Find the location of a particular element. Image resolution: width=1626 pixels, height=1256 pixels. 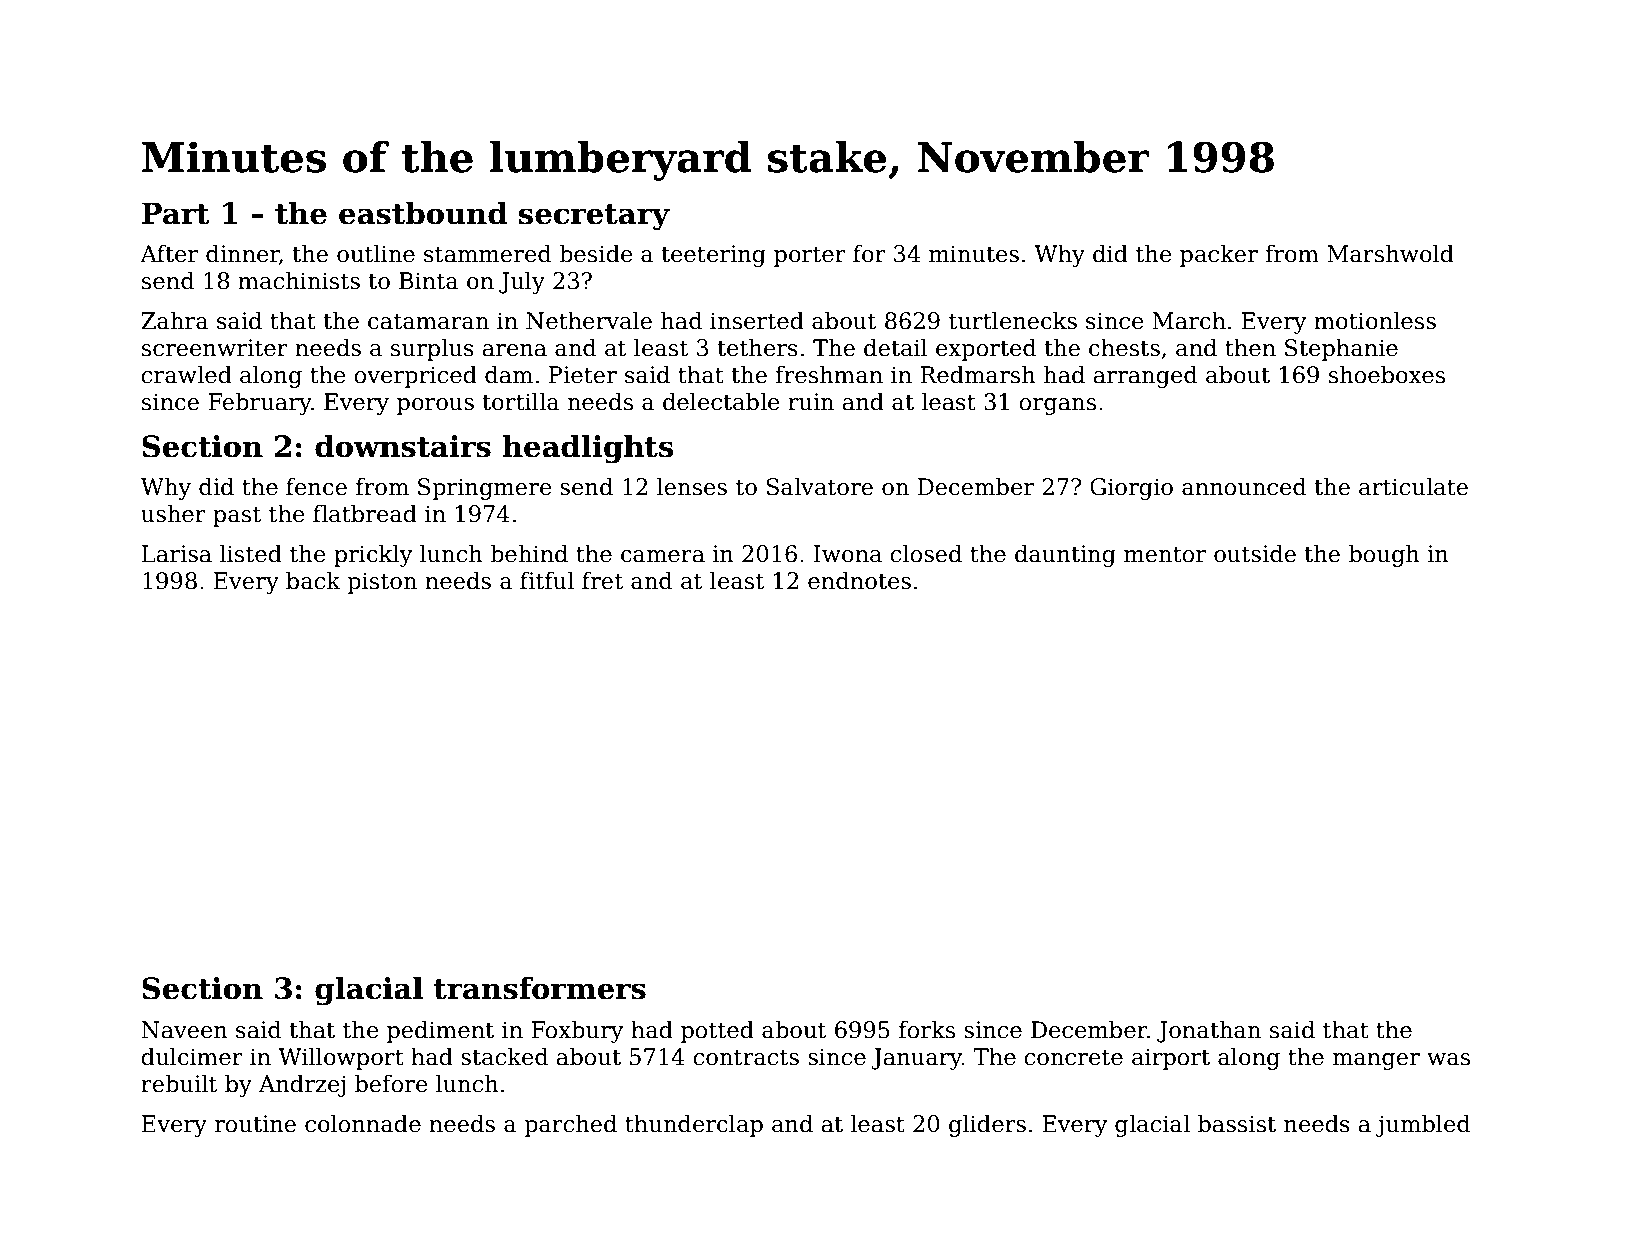

March is located at coordinates (1189, 320).
